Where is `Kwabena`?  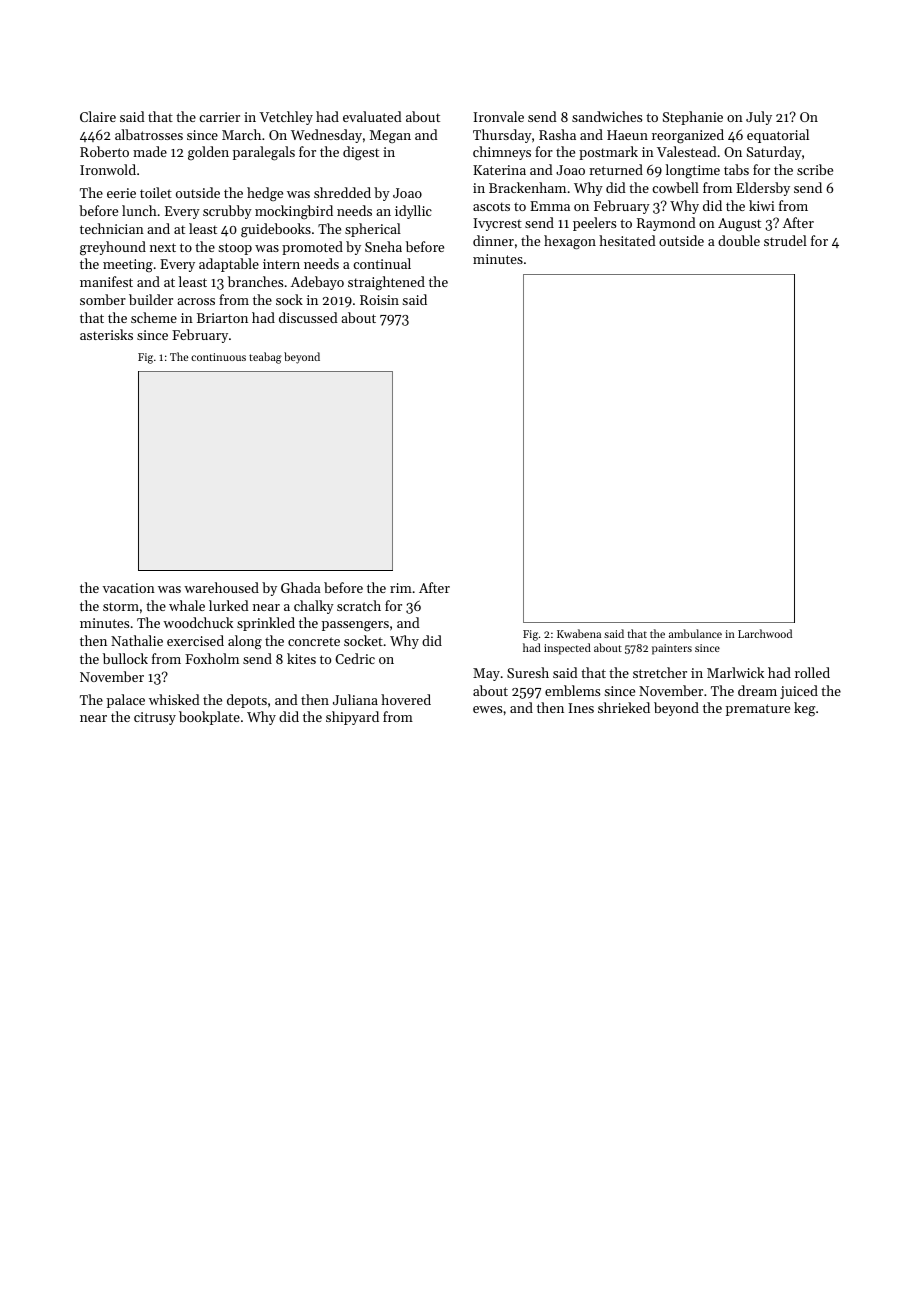
Kwabena is located at coordinates (579, 633).
